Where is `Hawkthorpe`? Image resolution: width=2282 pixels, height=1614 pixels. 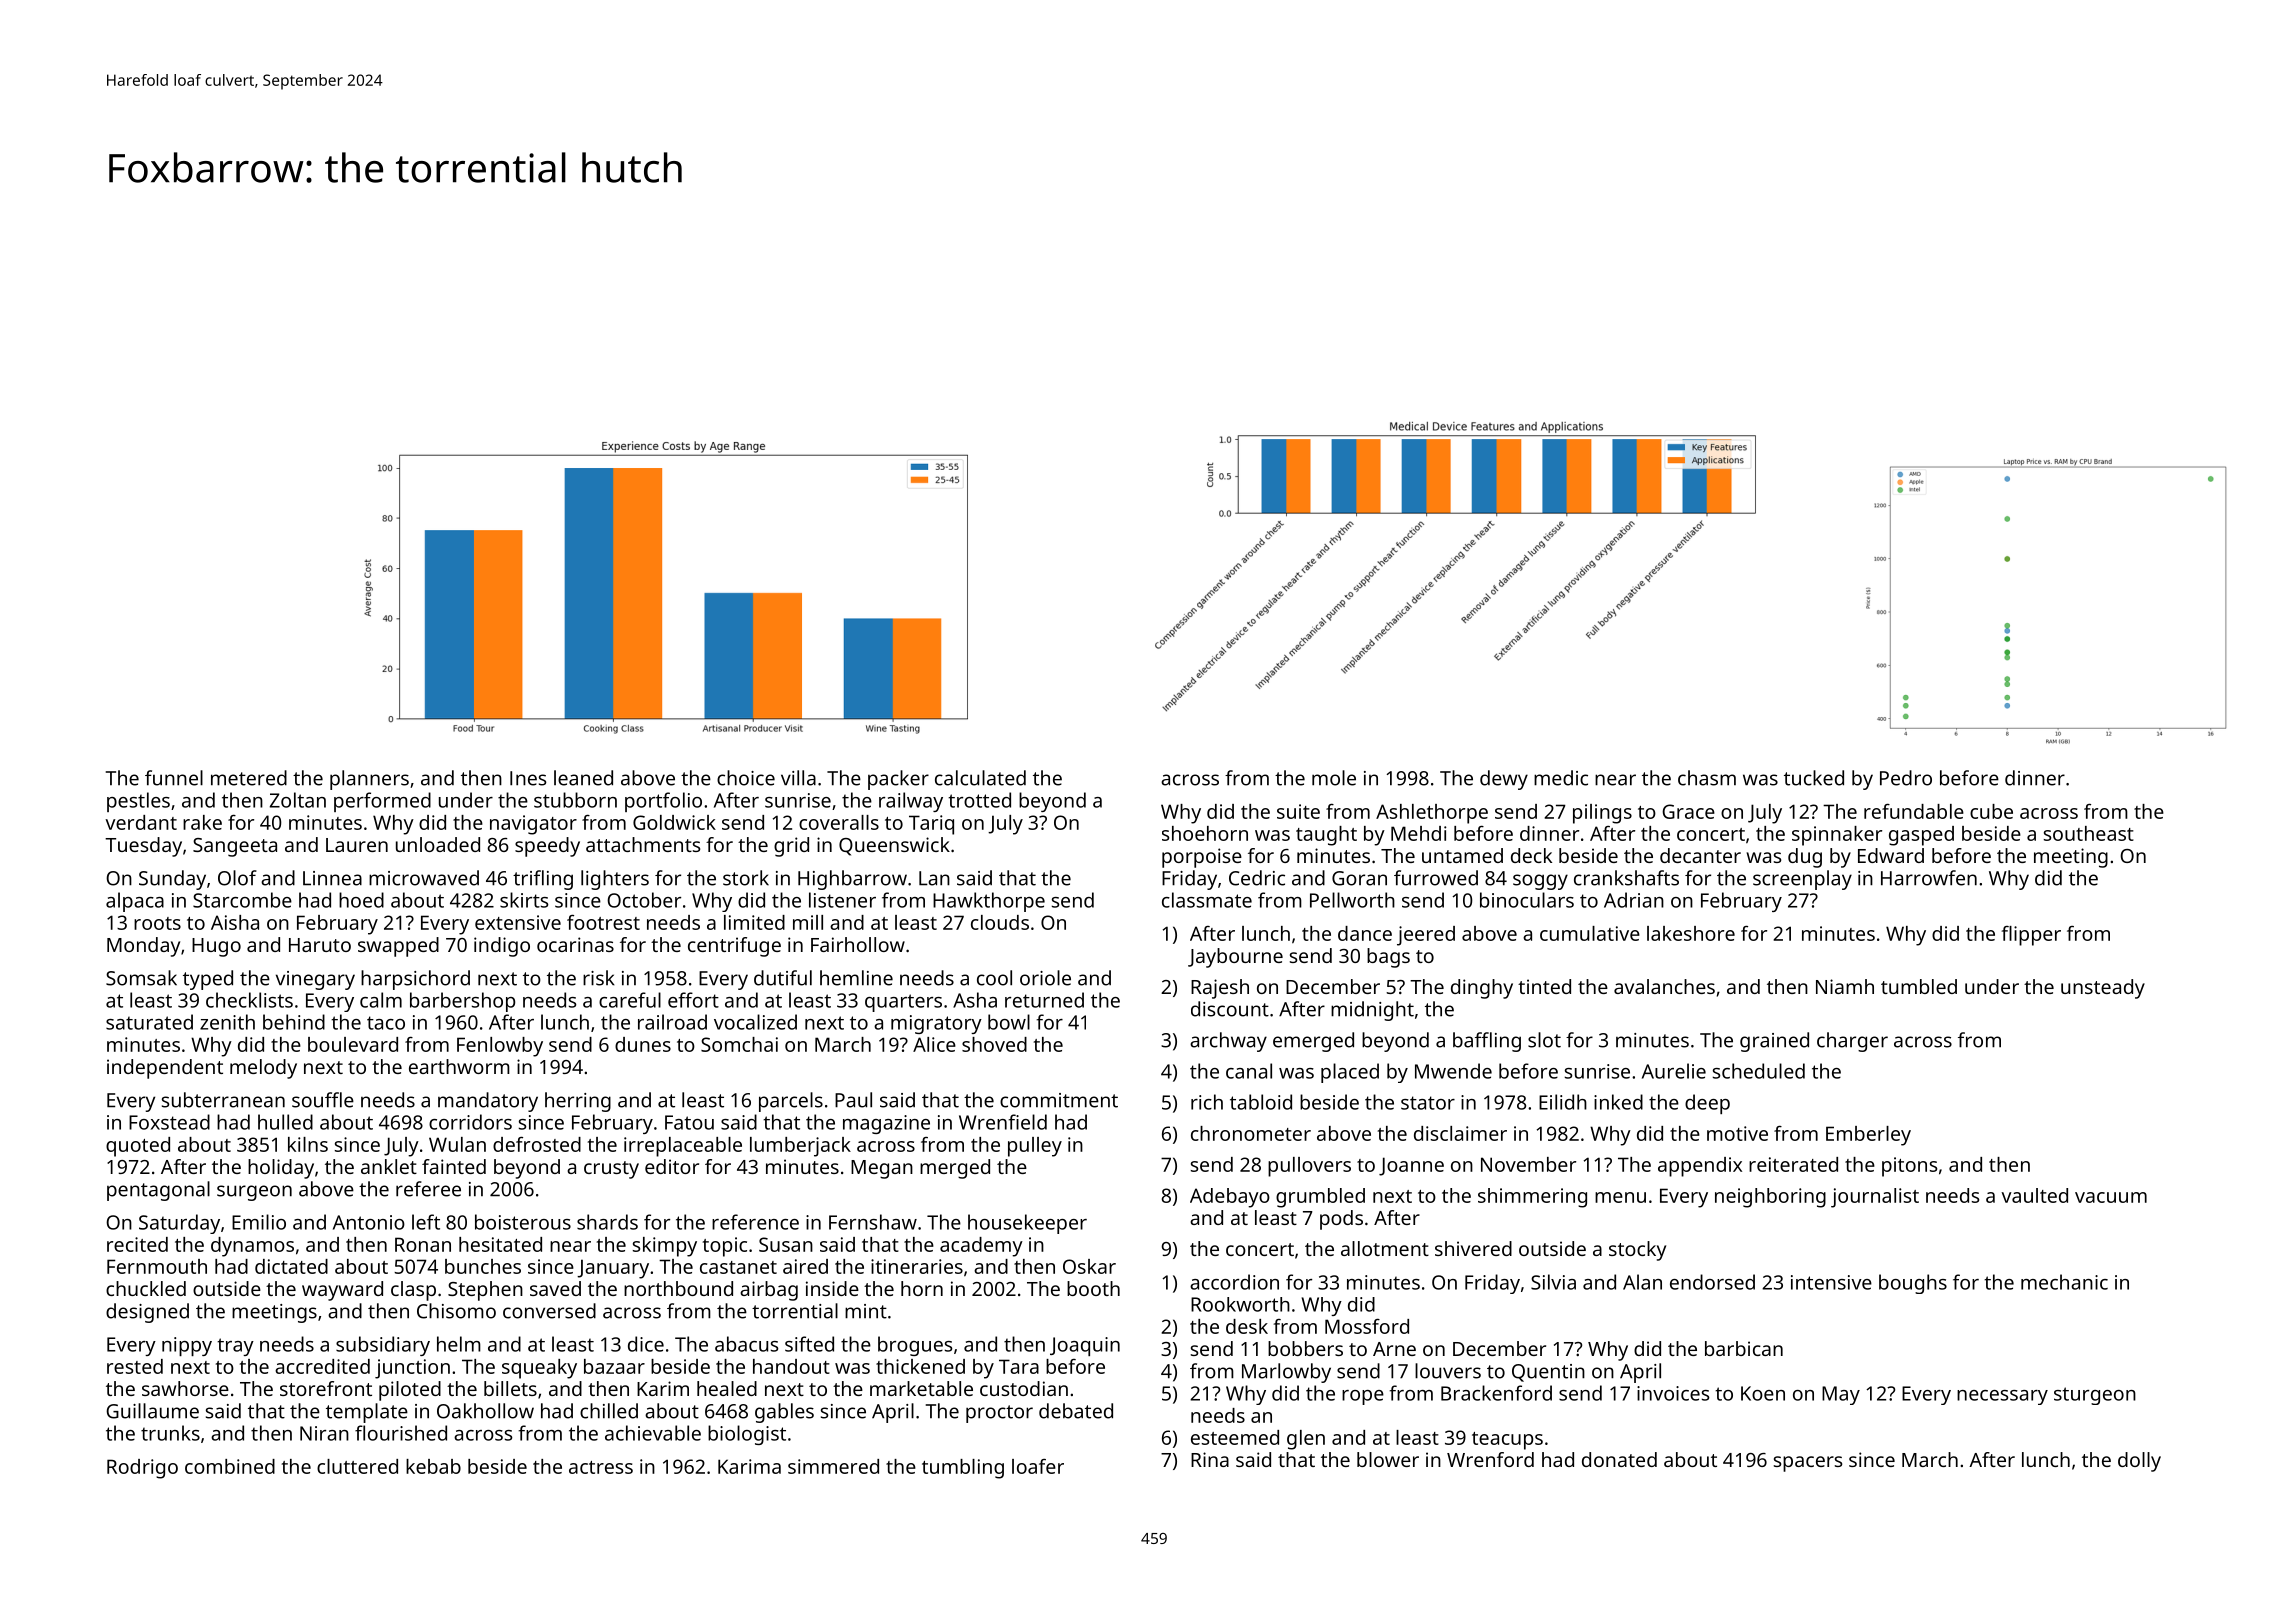 Hawkthorpe is located at coordinates (989, 902).
